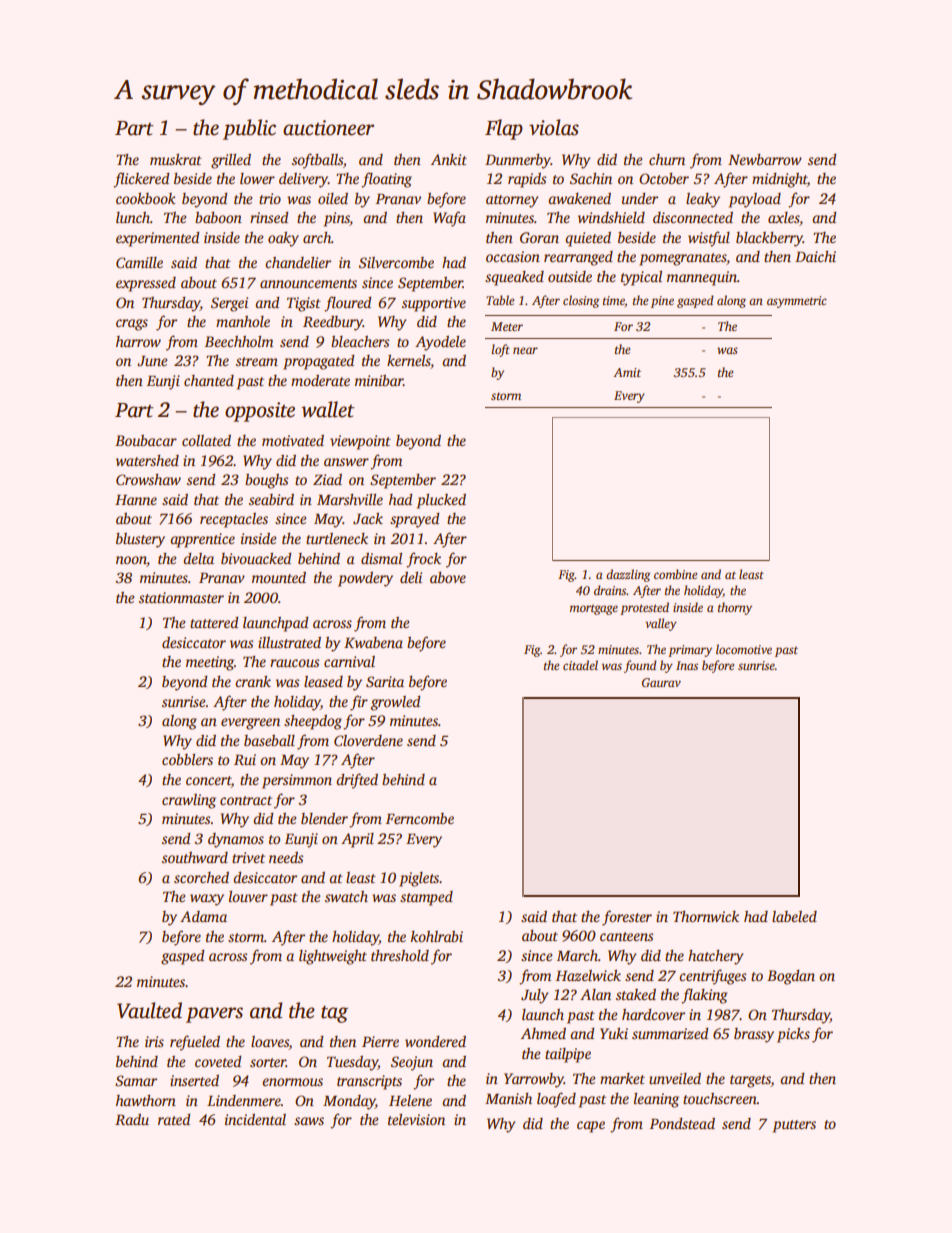 The width and height of the document is (952, 1233). Describe the element at coordinates (765, 159) in the document. I see `Newbarrow` at that location.
